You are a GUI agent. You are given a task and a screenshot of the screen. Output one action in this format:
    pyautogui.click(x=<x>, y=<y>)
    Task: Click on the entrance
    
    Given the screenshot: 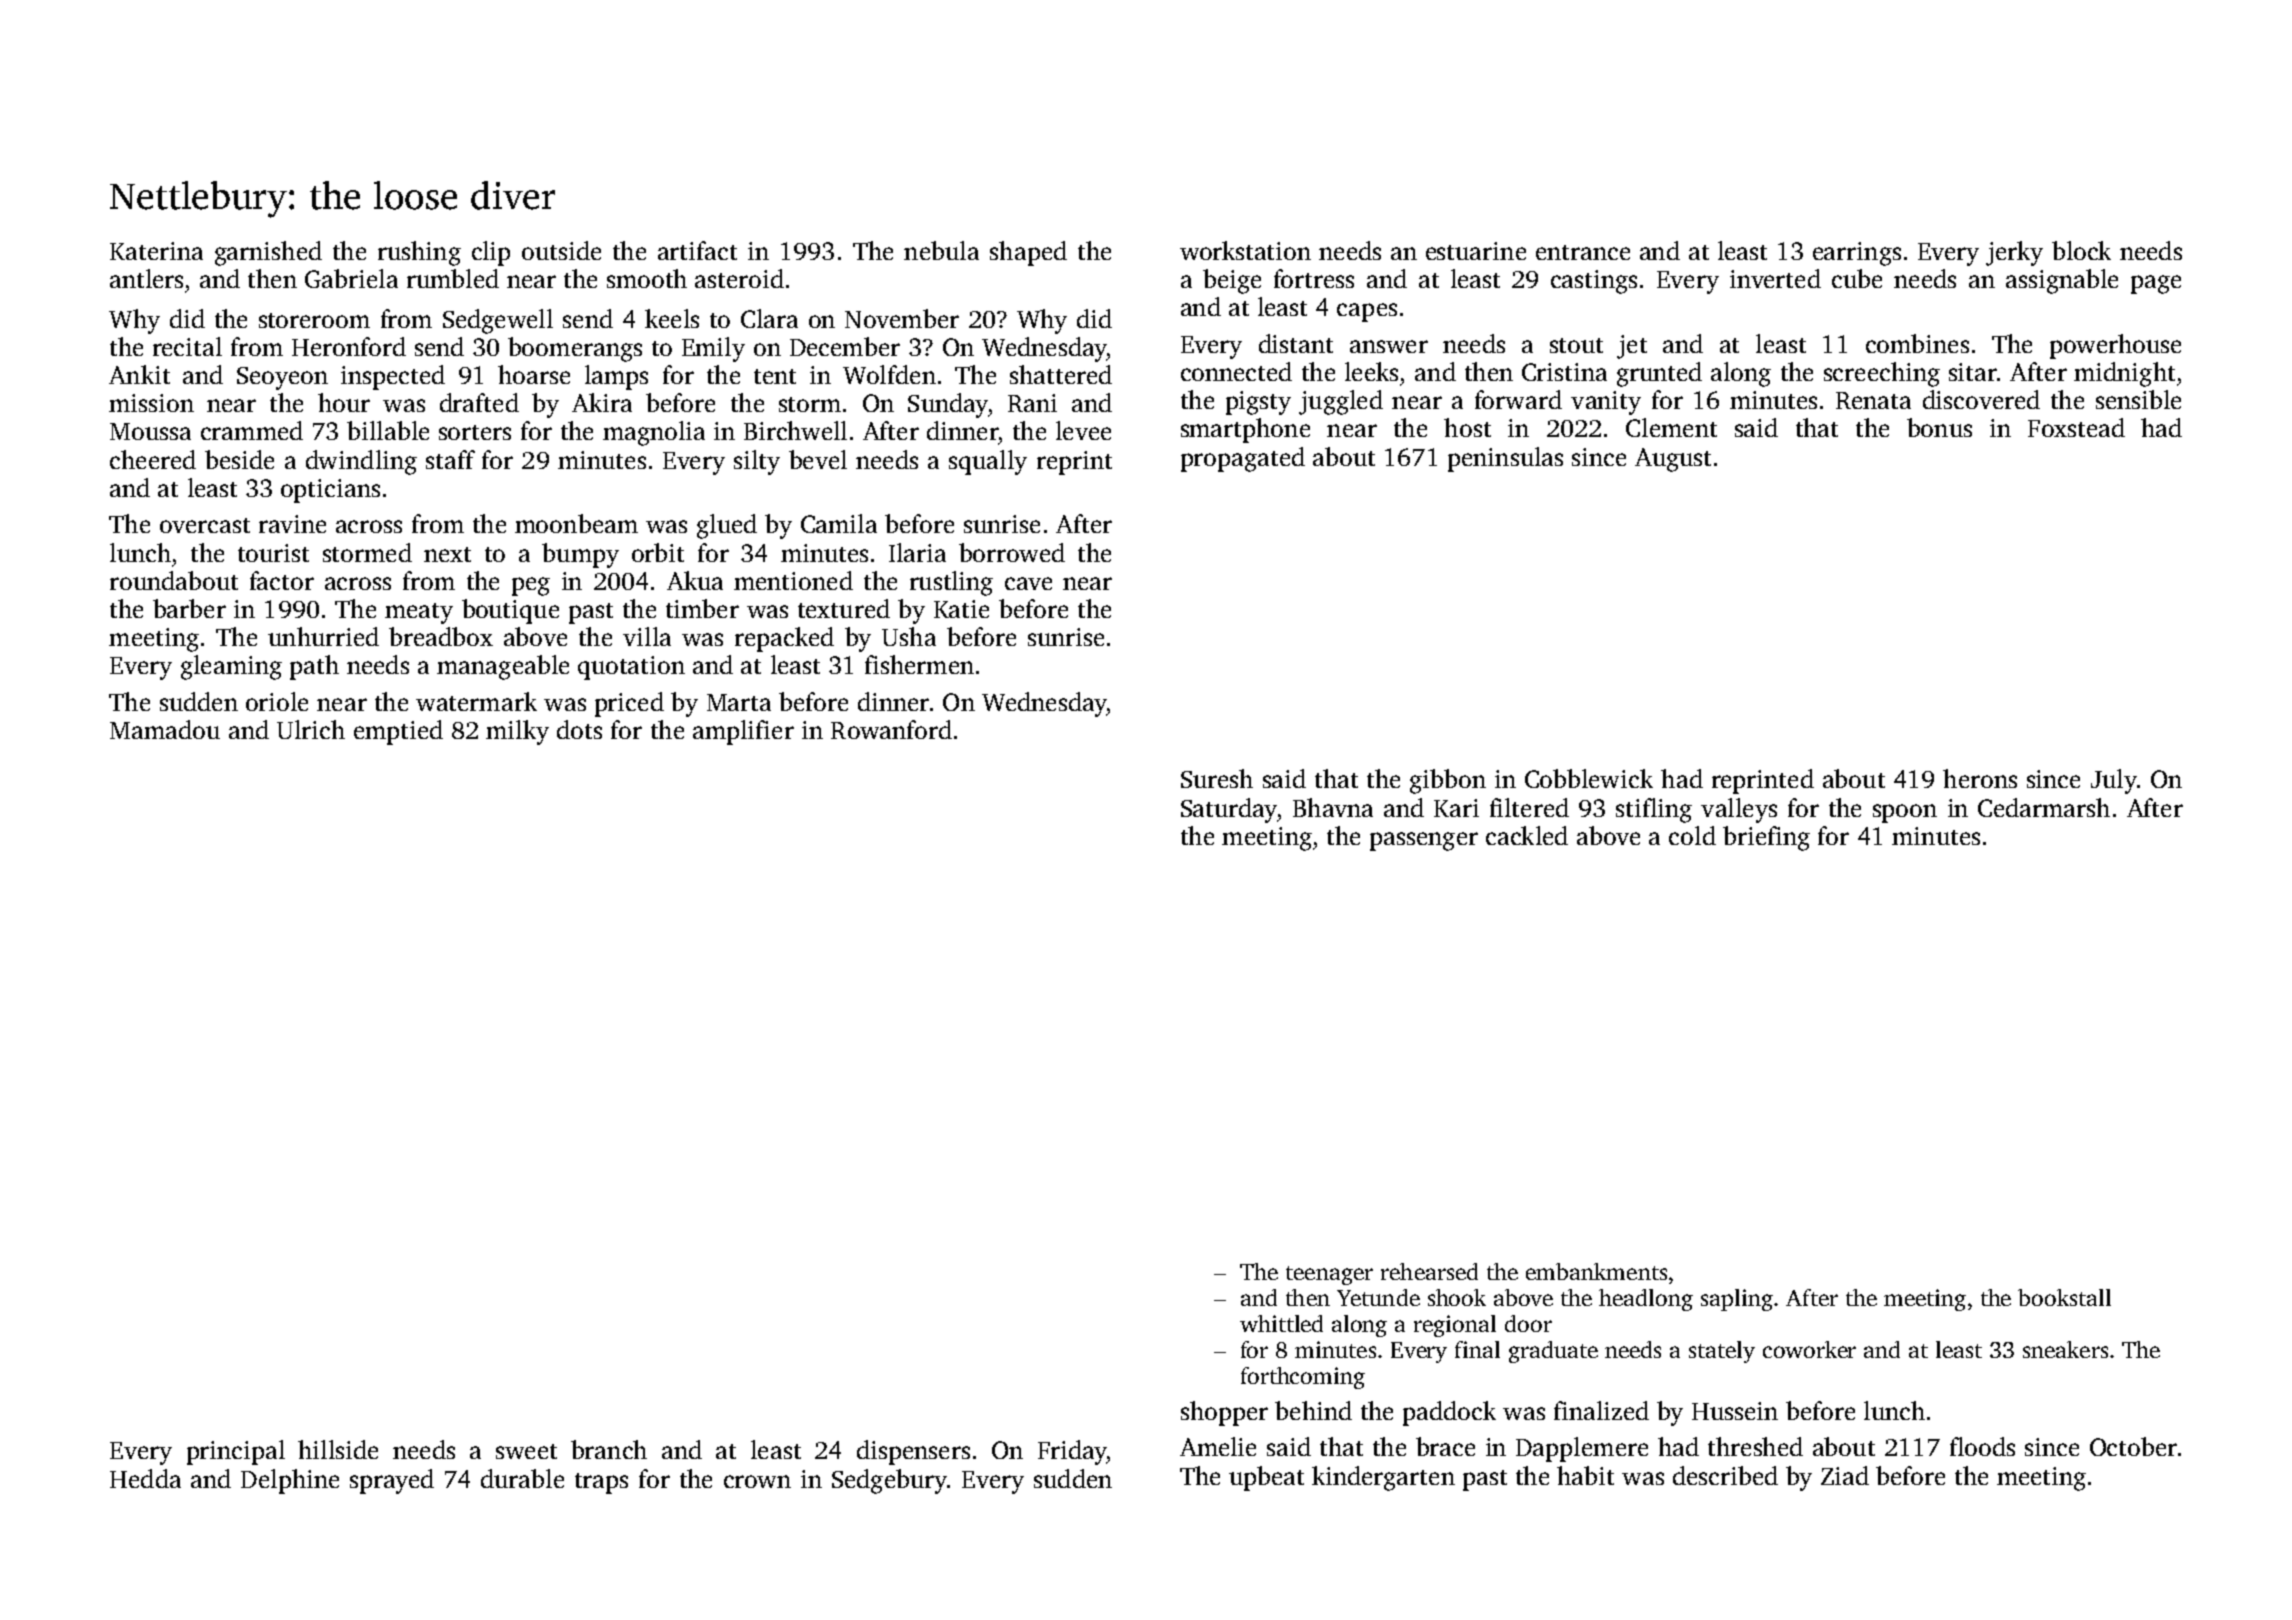 What is the action you would take?
    pyautogui.click(x=1583, y=252)
